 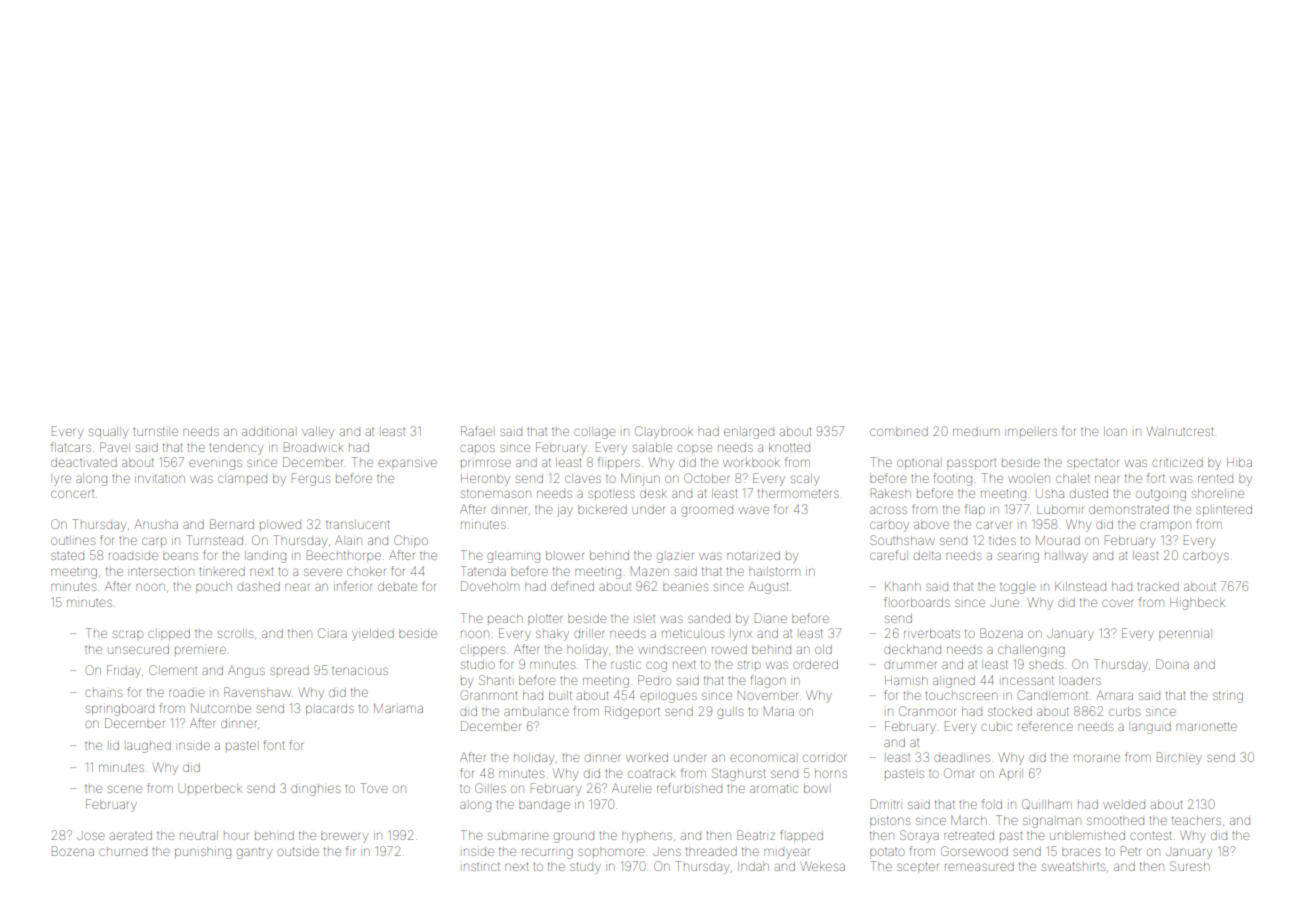 What do you see at coordinates (268, 431) in the page?
I see `additional` at bounding box center [268, 431].
